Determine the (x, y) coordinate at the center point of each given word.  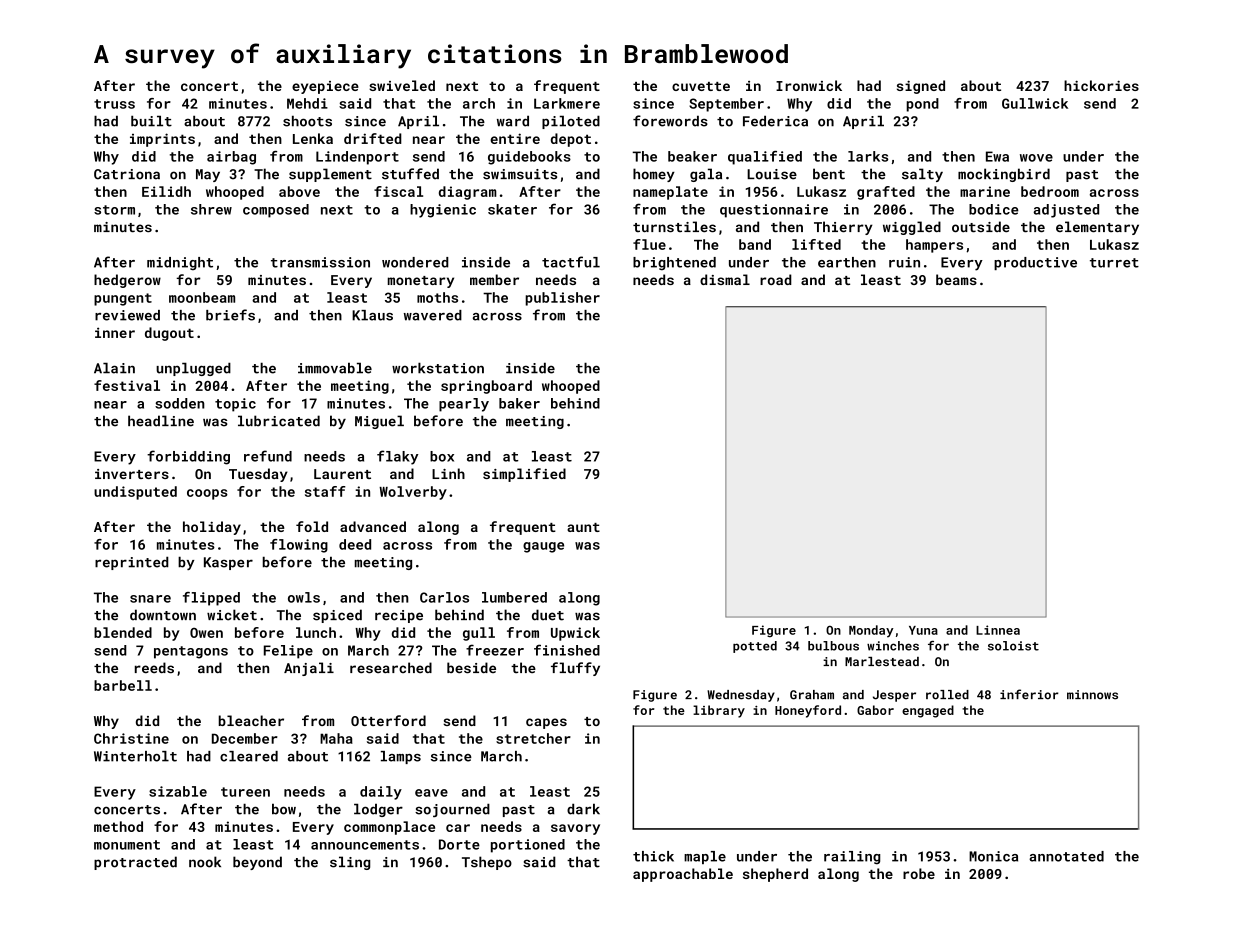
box (442, 456)
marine (985, 191)
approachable (683, 875)
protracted (135, 863)
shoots (307, 121)
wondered (415, 262)
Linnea (998, 630)
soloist (1013, 646)
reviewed (127, 315)
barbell (123, 685)
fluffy (575, 669)
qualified (765, 158)
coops (207, 494)
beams (956, 279)
